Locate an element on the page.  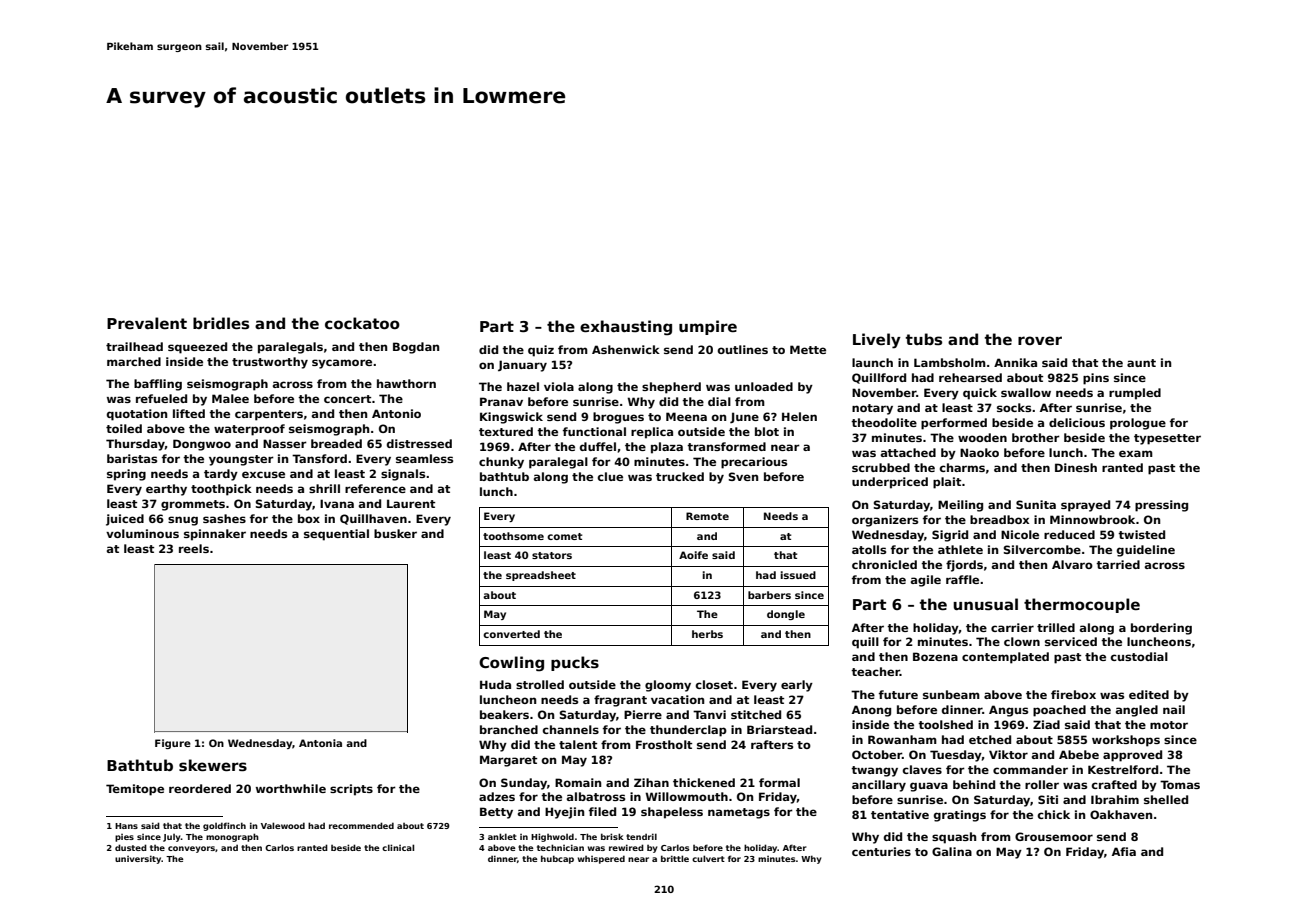
prologue is located at coordinates (1138, 424).
